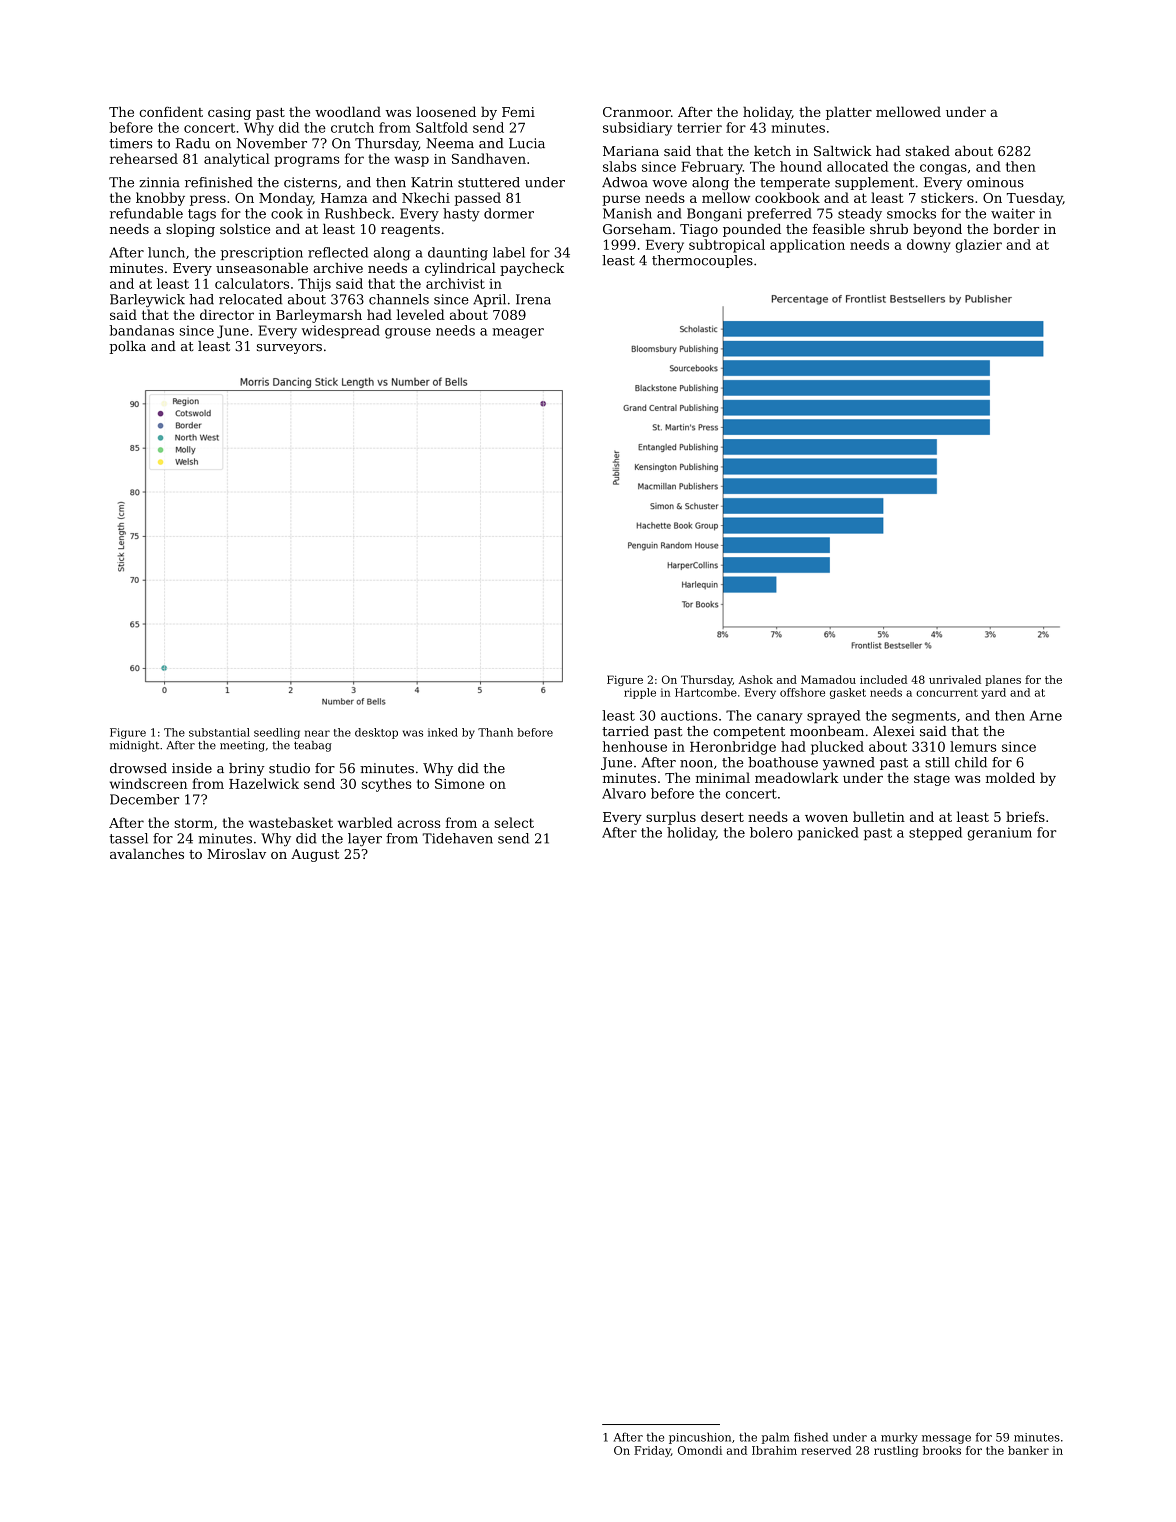  What do you see at coordinates (518, 112) in the document?
I see `Femi` at bounding box center [518, 112].
